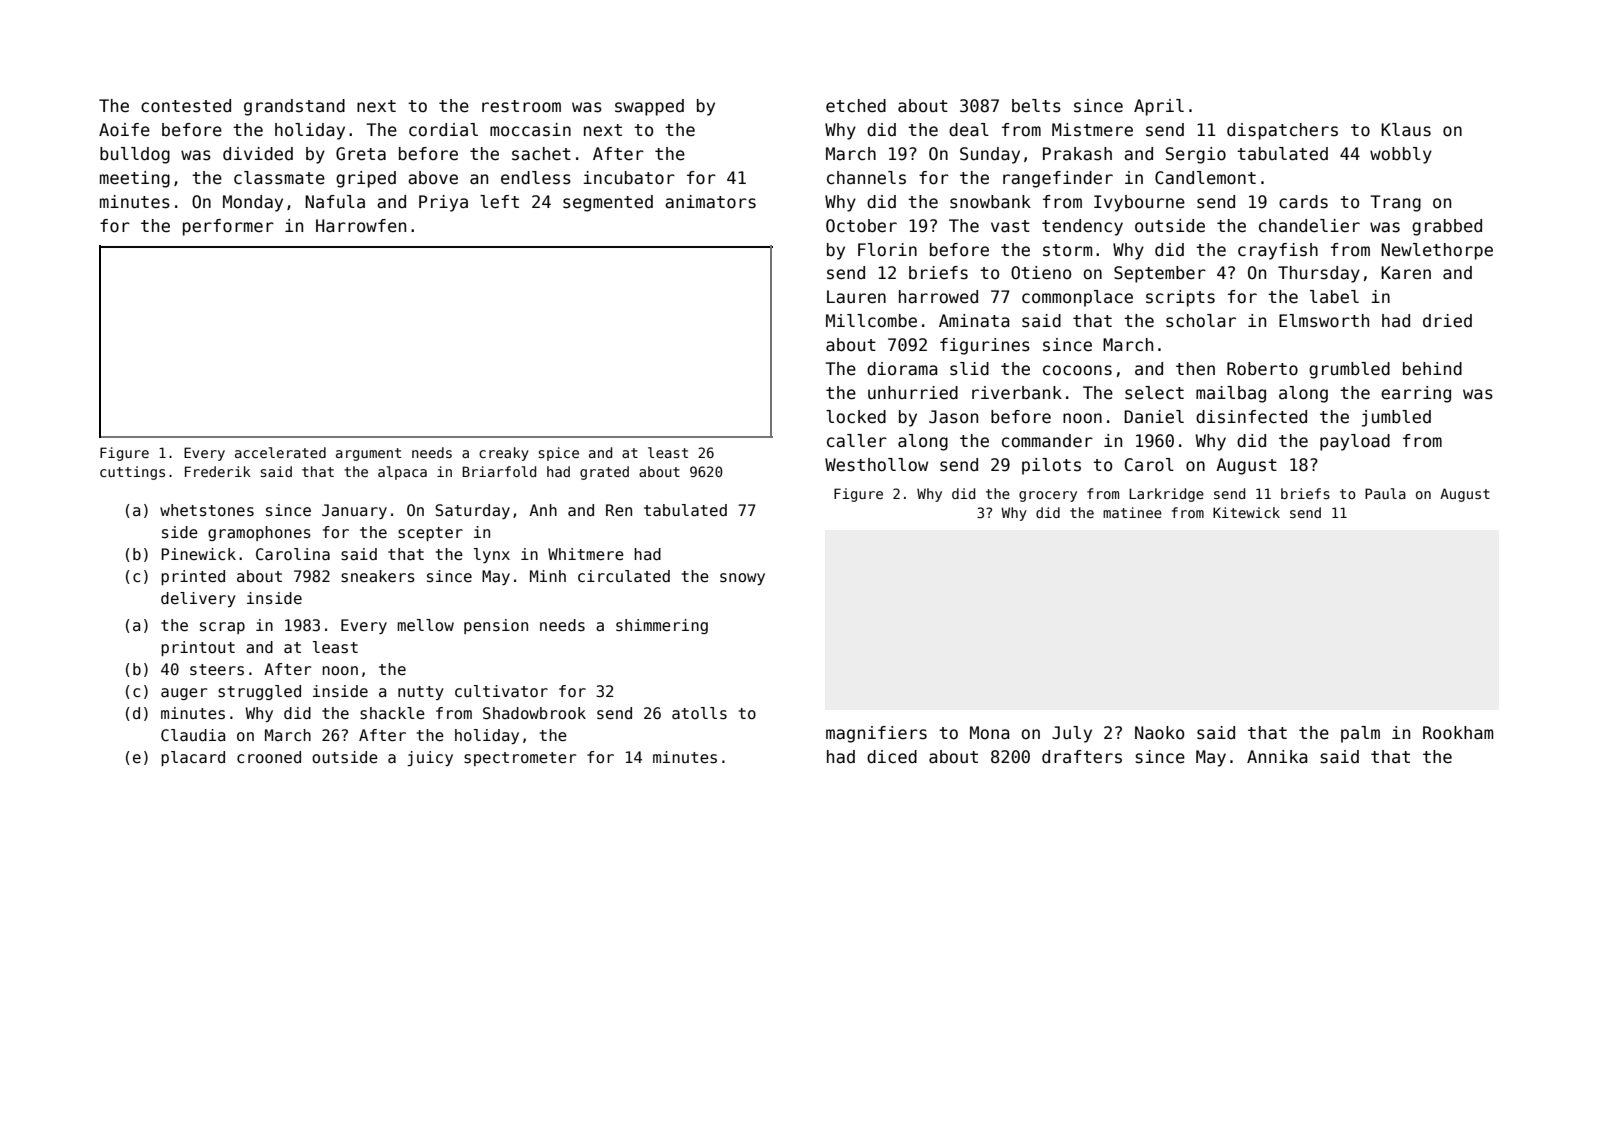 This image has height=1130, width=1598. I want to click on restroom, so click(521, 106).
